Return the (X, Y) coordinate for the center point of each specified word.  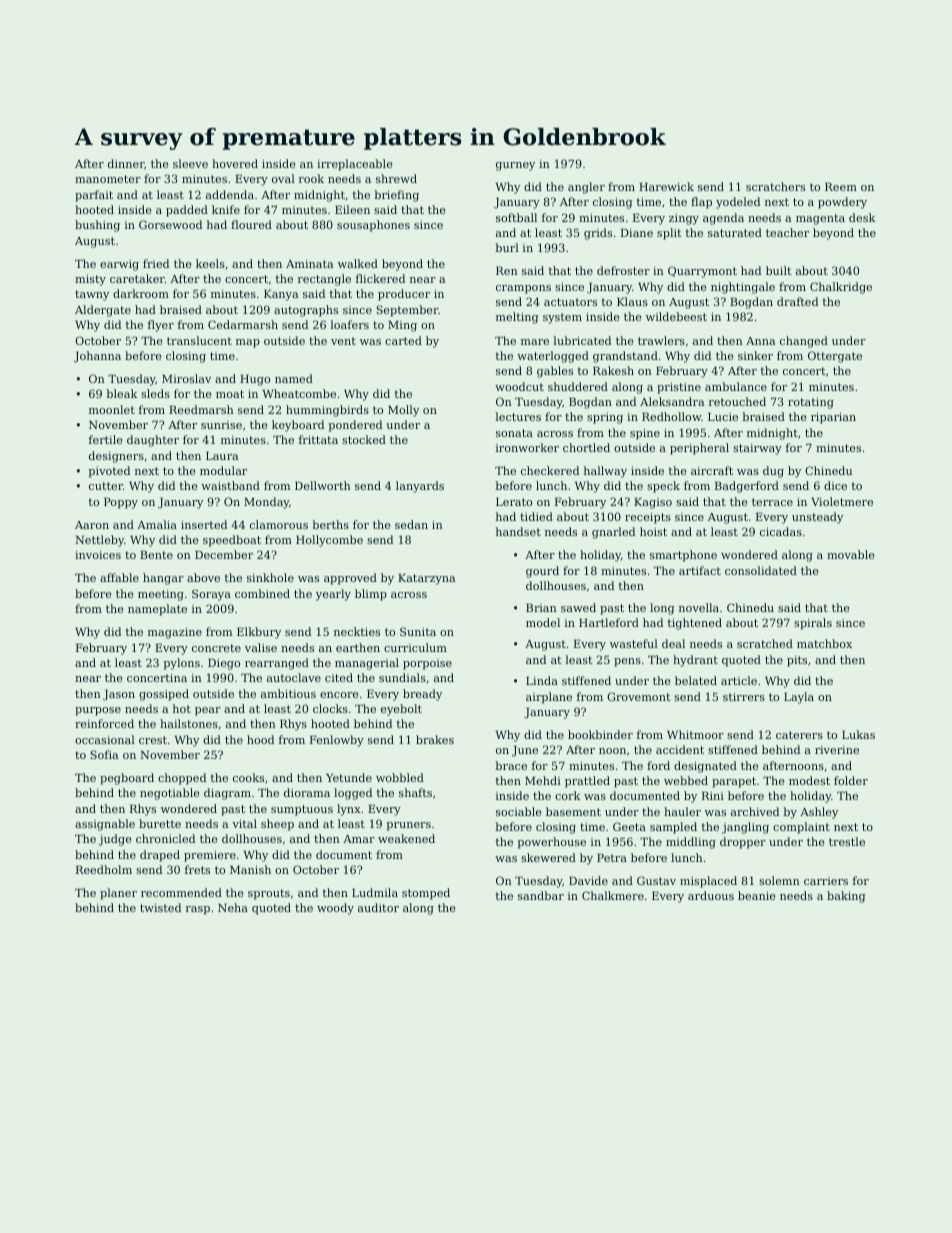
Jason (119, 695)
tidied (536, 516)
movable (851, 554)
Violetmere (842, 501)
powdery (842, 203)
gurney (515, 166)
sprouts (269, 894)
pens (627, 662)
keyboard (298, 426)
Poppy (121, 503)
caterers (799, 735)
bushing (97, 226)
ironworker (527, 447)
